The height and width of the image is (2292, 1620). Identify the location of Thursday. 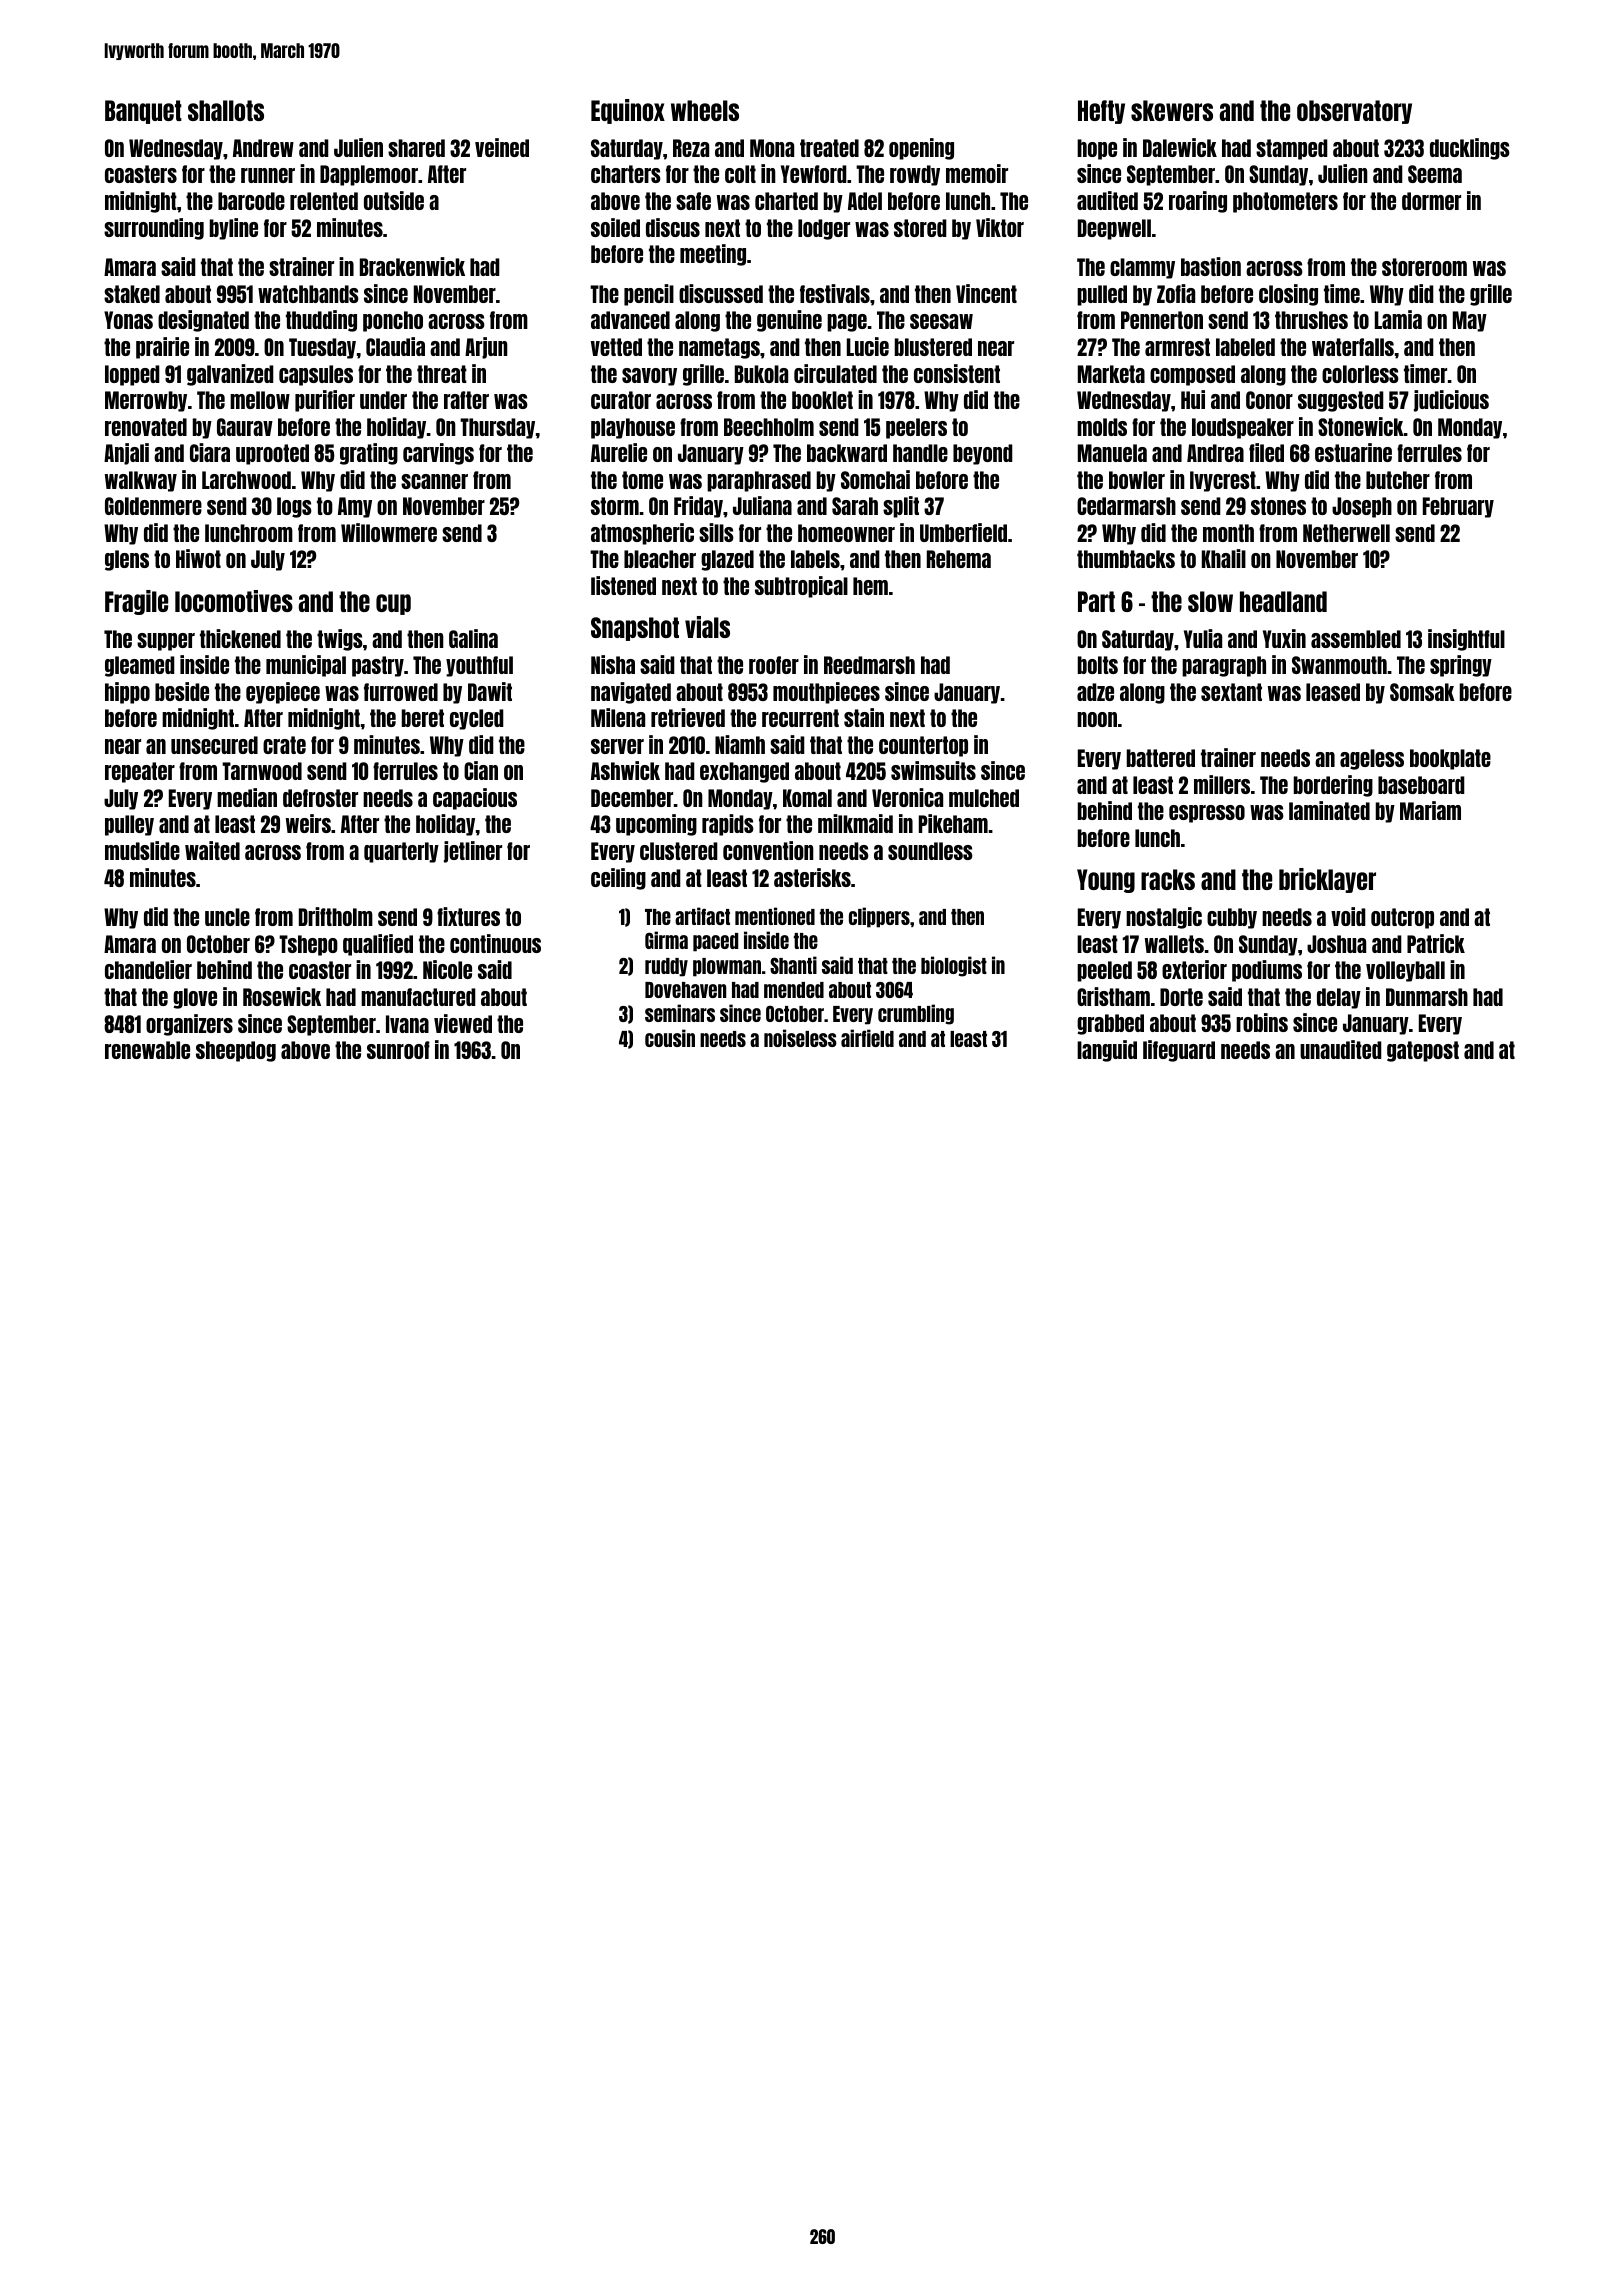
(497, 428).
